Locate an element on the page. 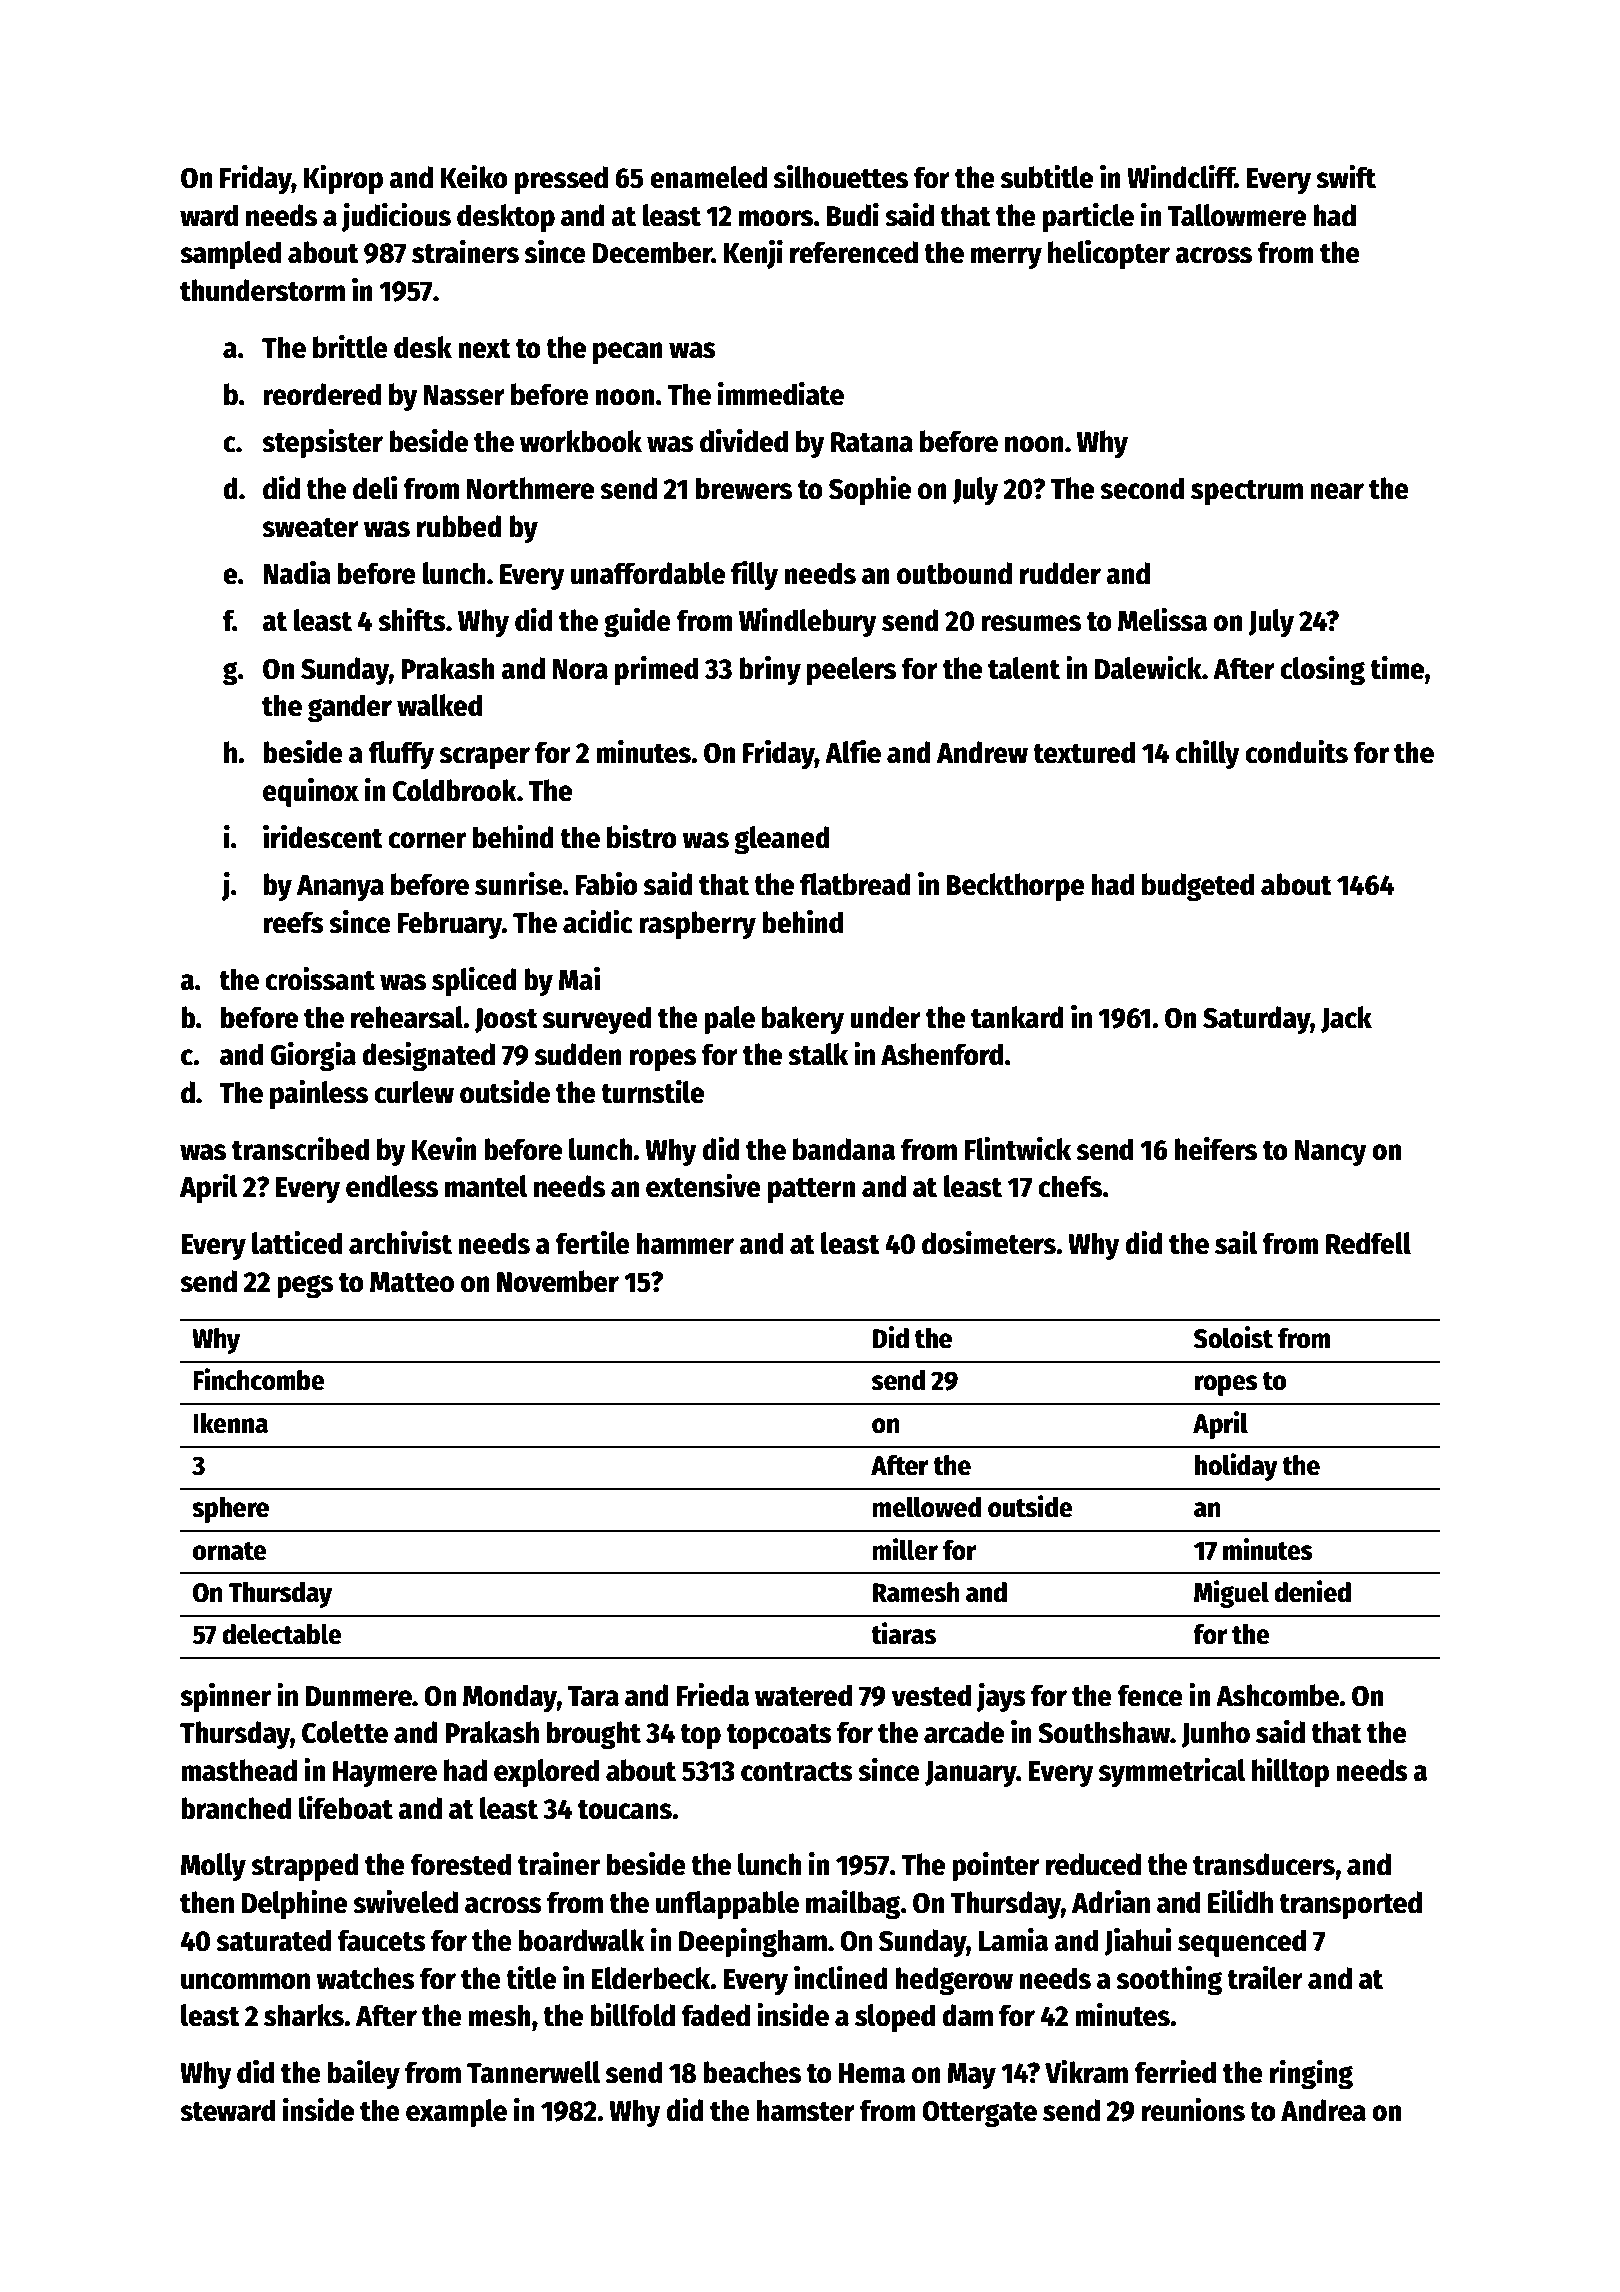 The height and width of the document is (2292, 1620). holiday is located at coordinates (1236, 1467).
